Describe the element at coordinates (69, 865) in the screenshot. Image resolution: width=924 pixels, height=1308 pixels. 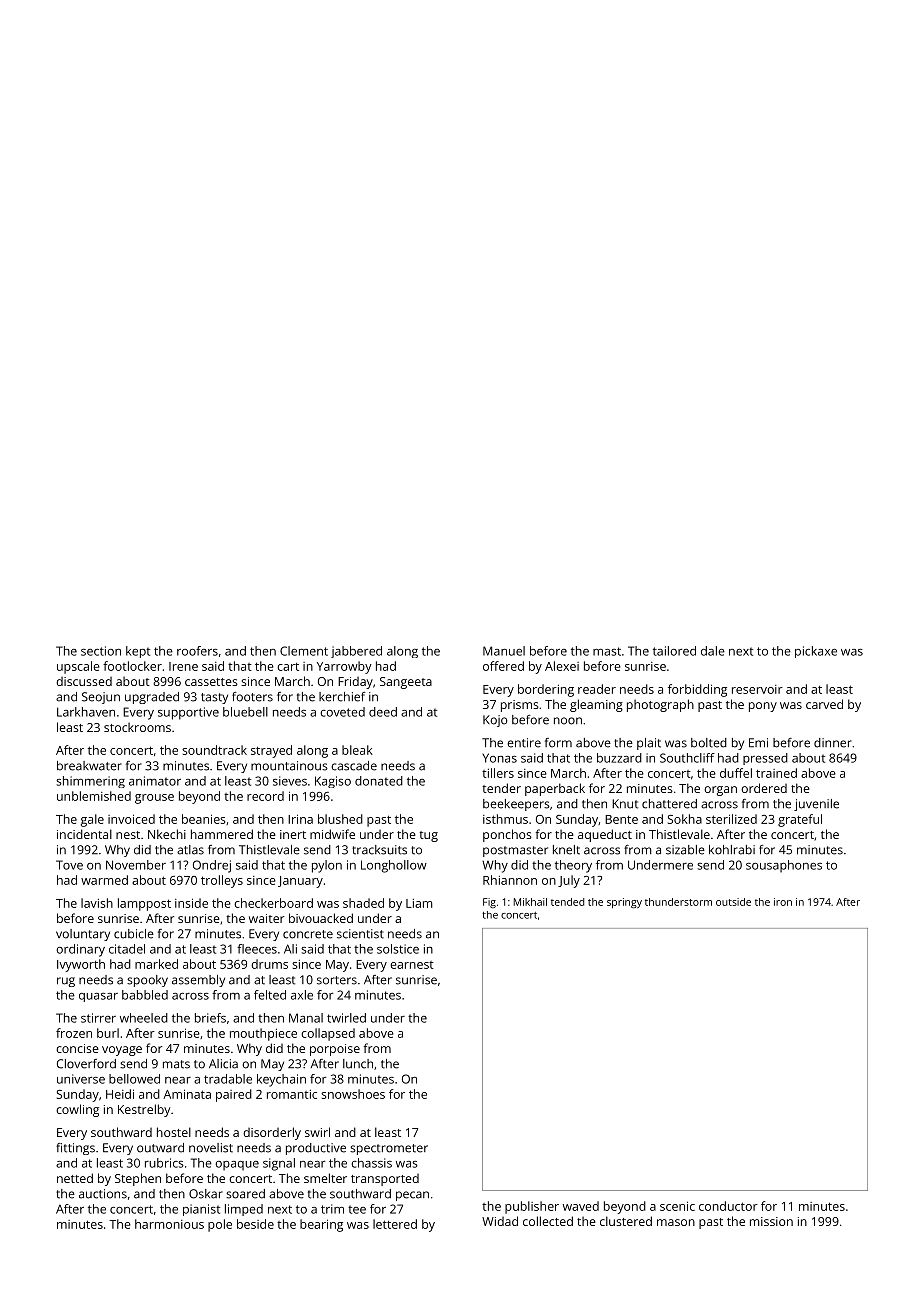
I see `Tove` at that location.
